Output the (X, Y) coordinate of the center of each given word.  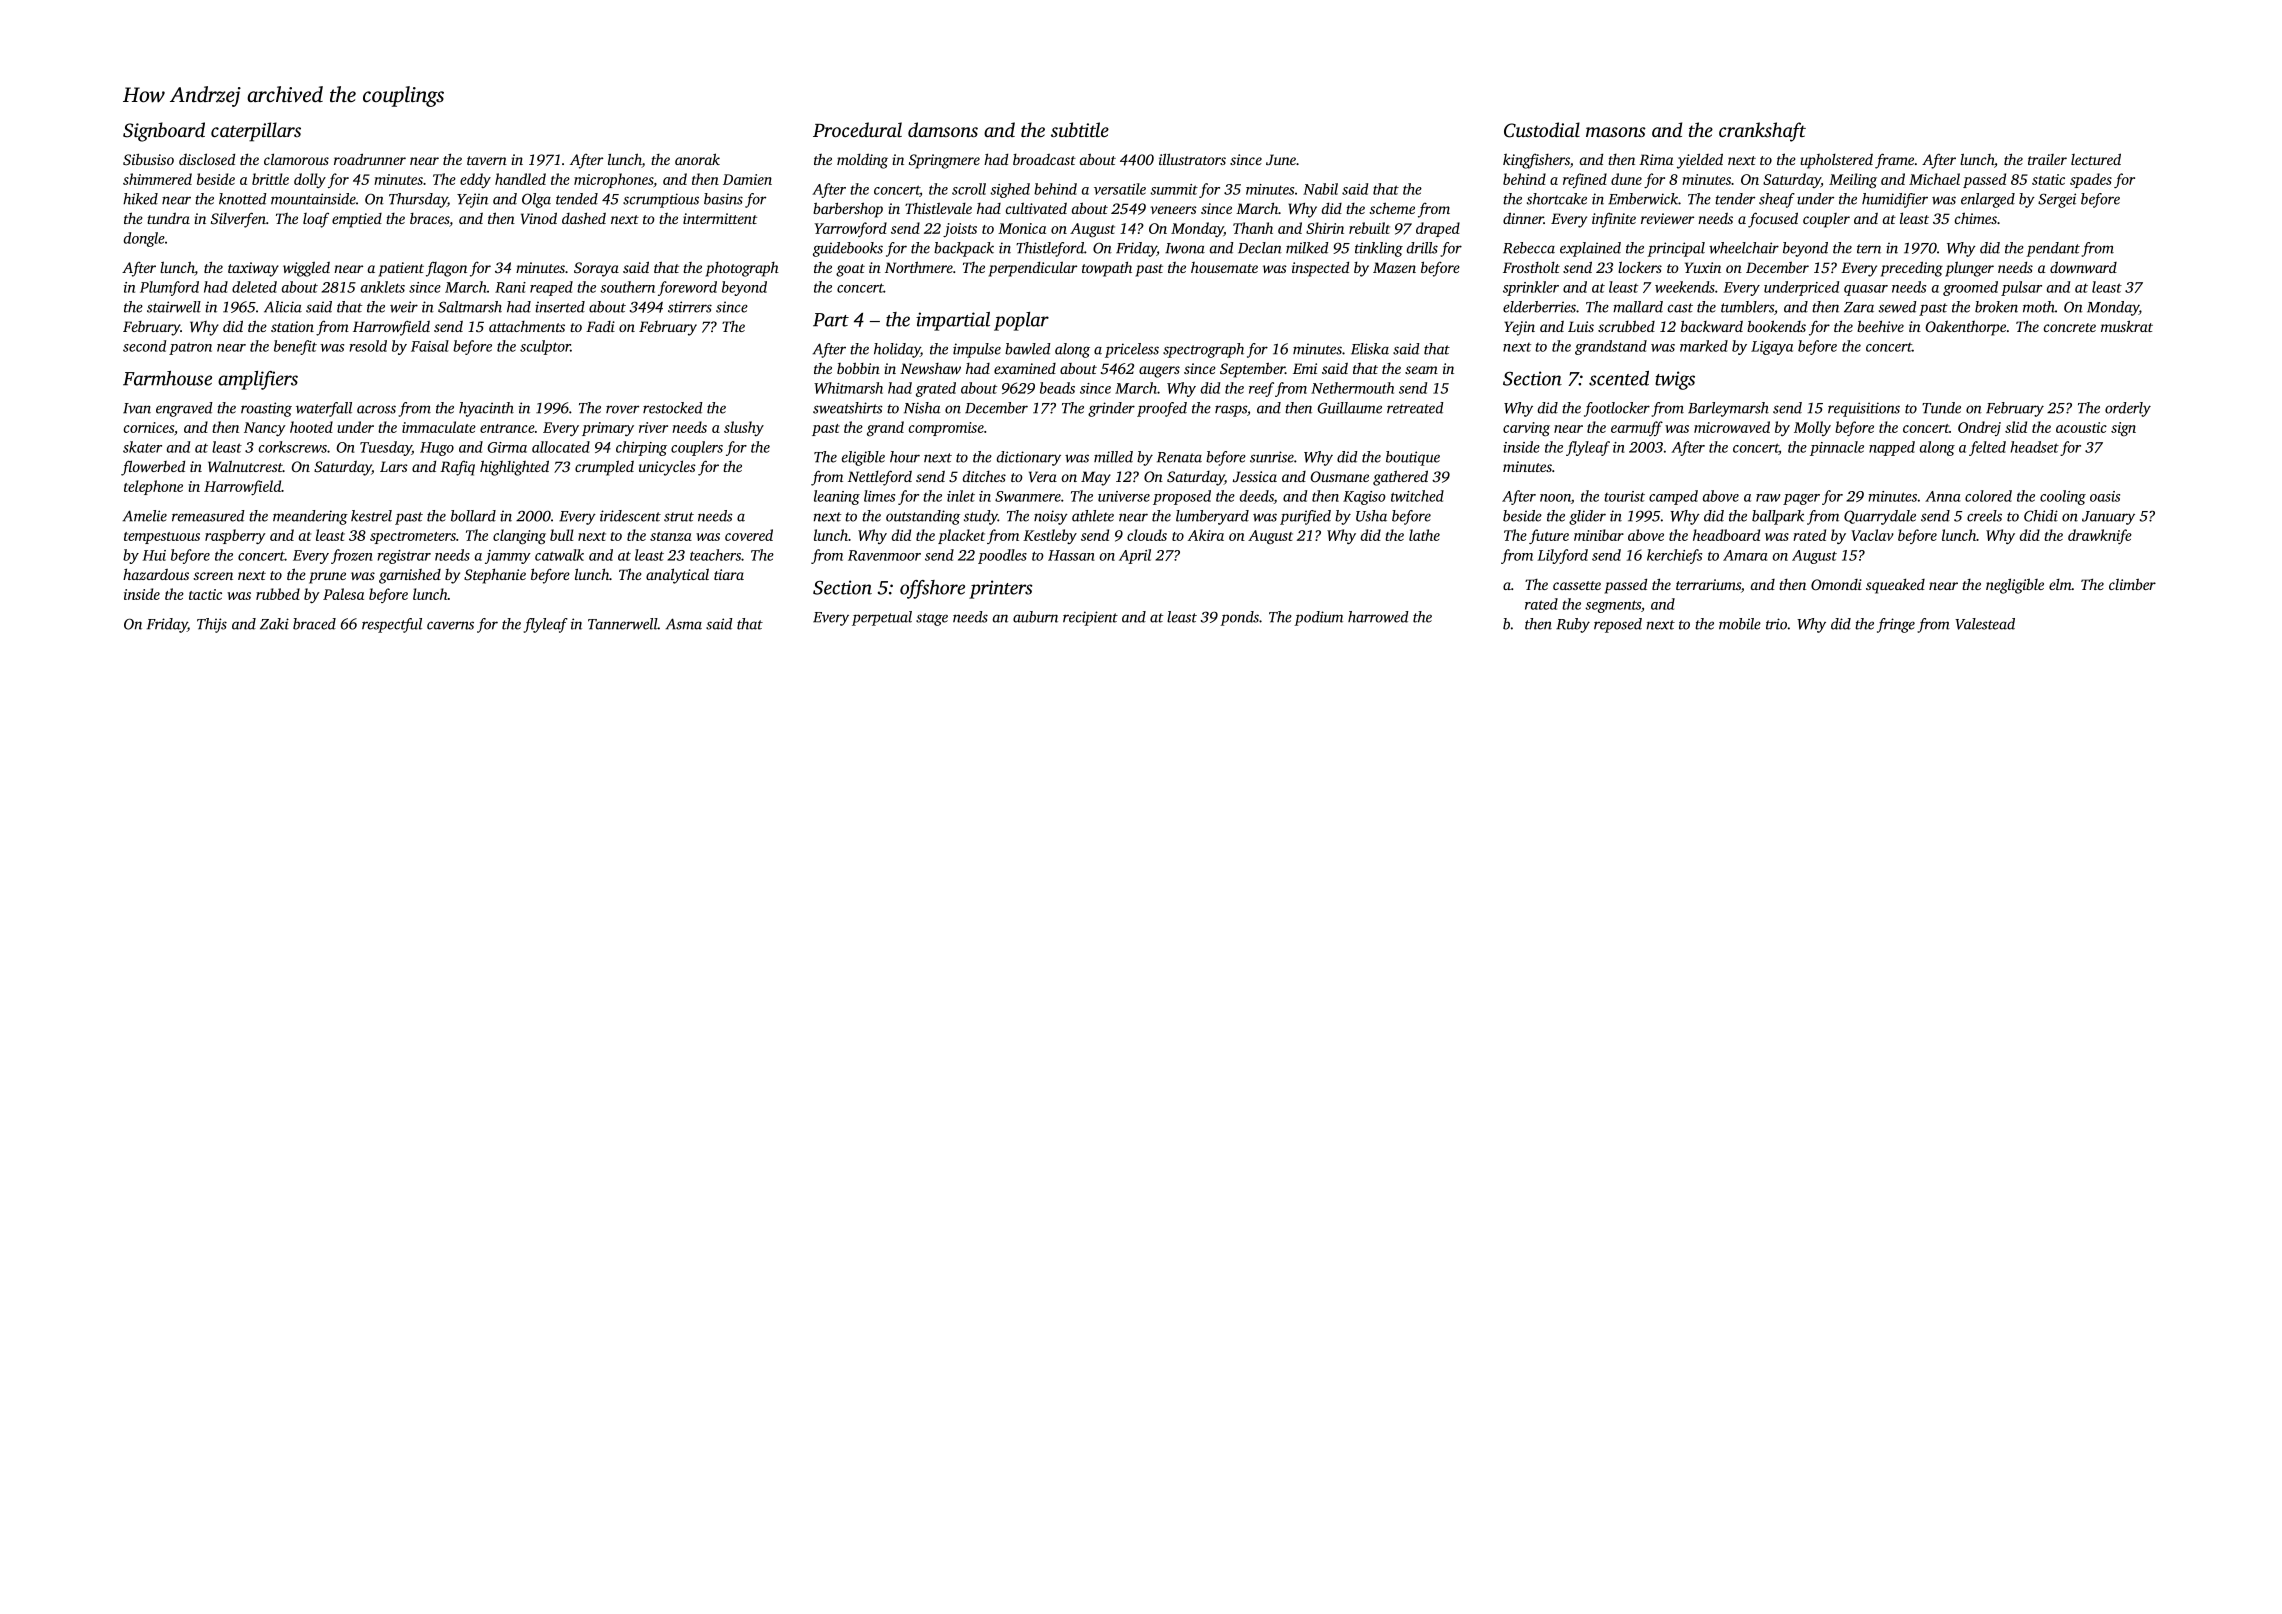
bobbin (858, 368)
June (1281, 159)
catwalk (559, 555)
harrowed (1378, 617)
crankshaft (1762, 132)
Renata (1179, 457)
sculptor (545, 347)
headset (2034, 447)
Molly (1812, 428)
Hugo (437, 449)
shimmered (157, 179)
